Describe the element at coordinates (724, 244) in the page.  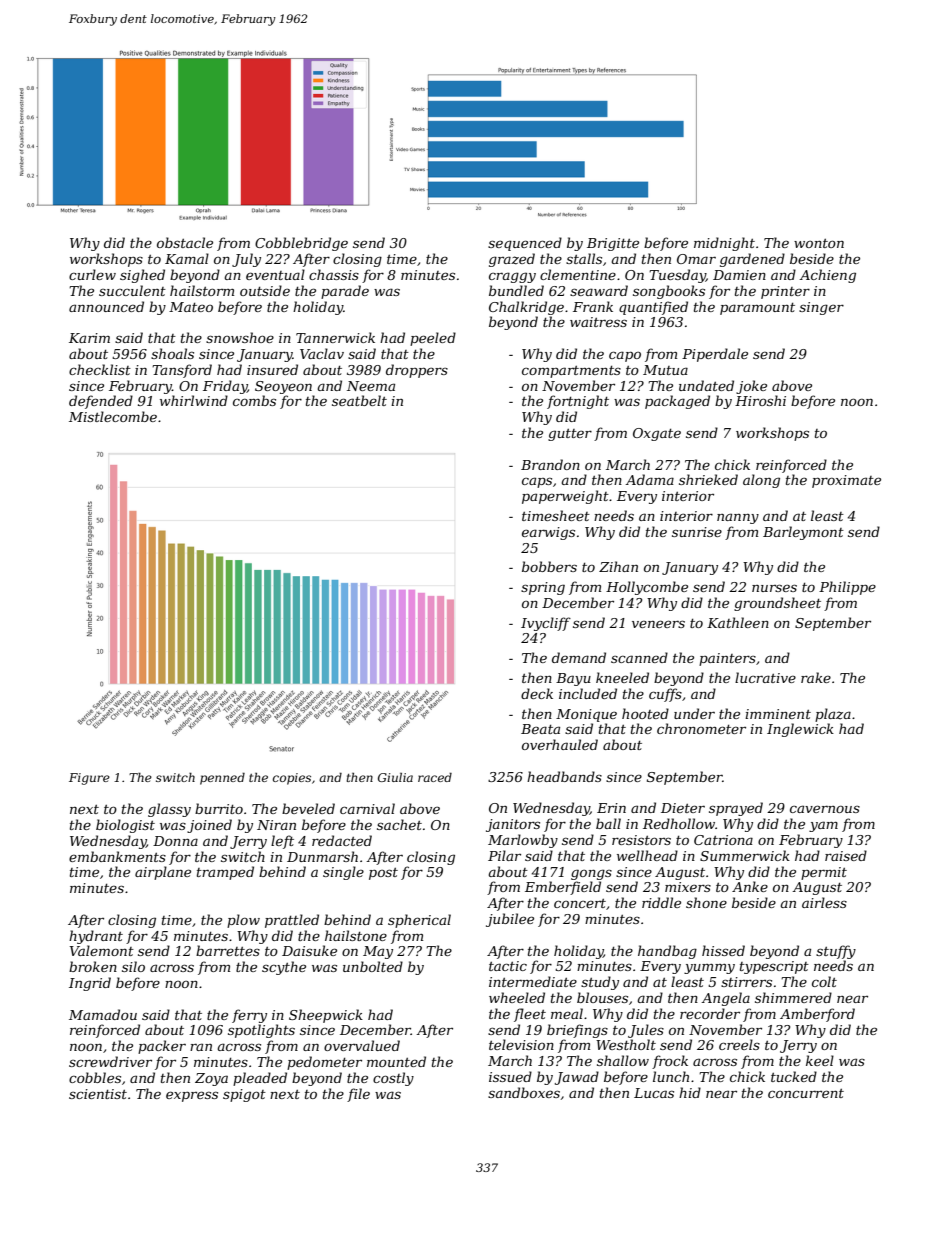
I see `midnight` at that location.
